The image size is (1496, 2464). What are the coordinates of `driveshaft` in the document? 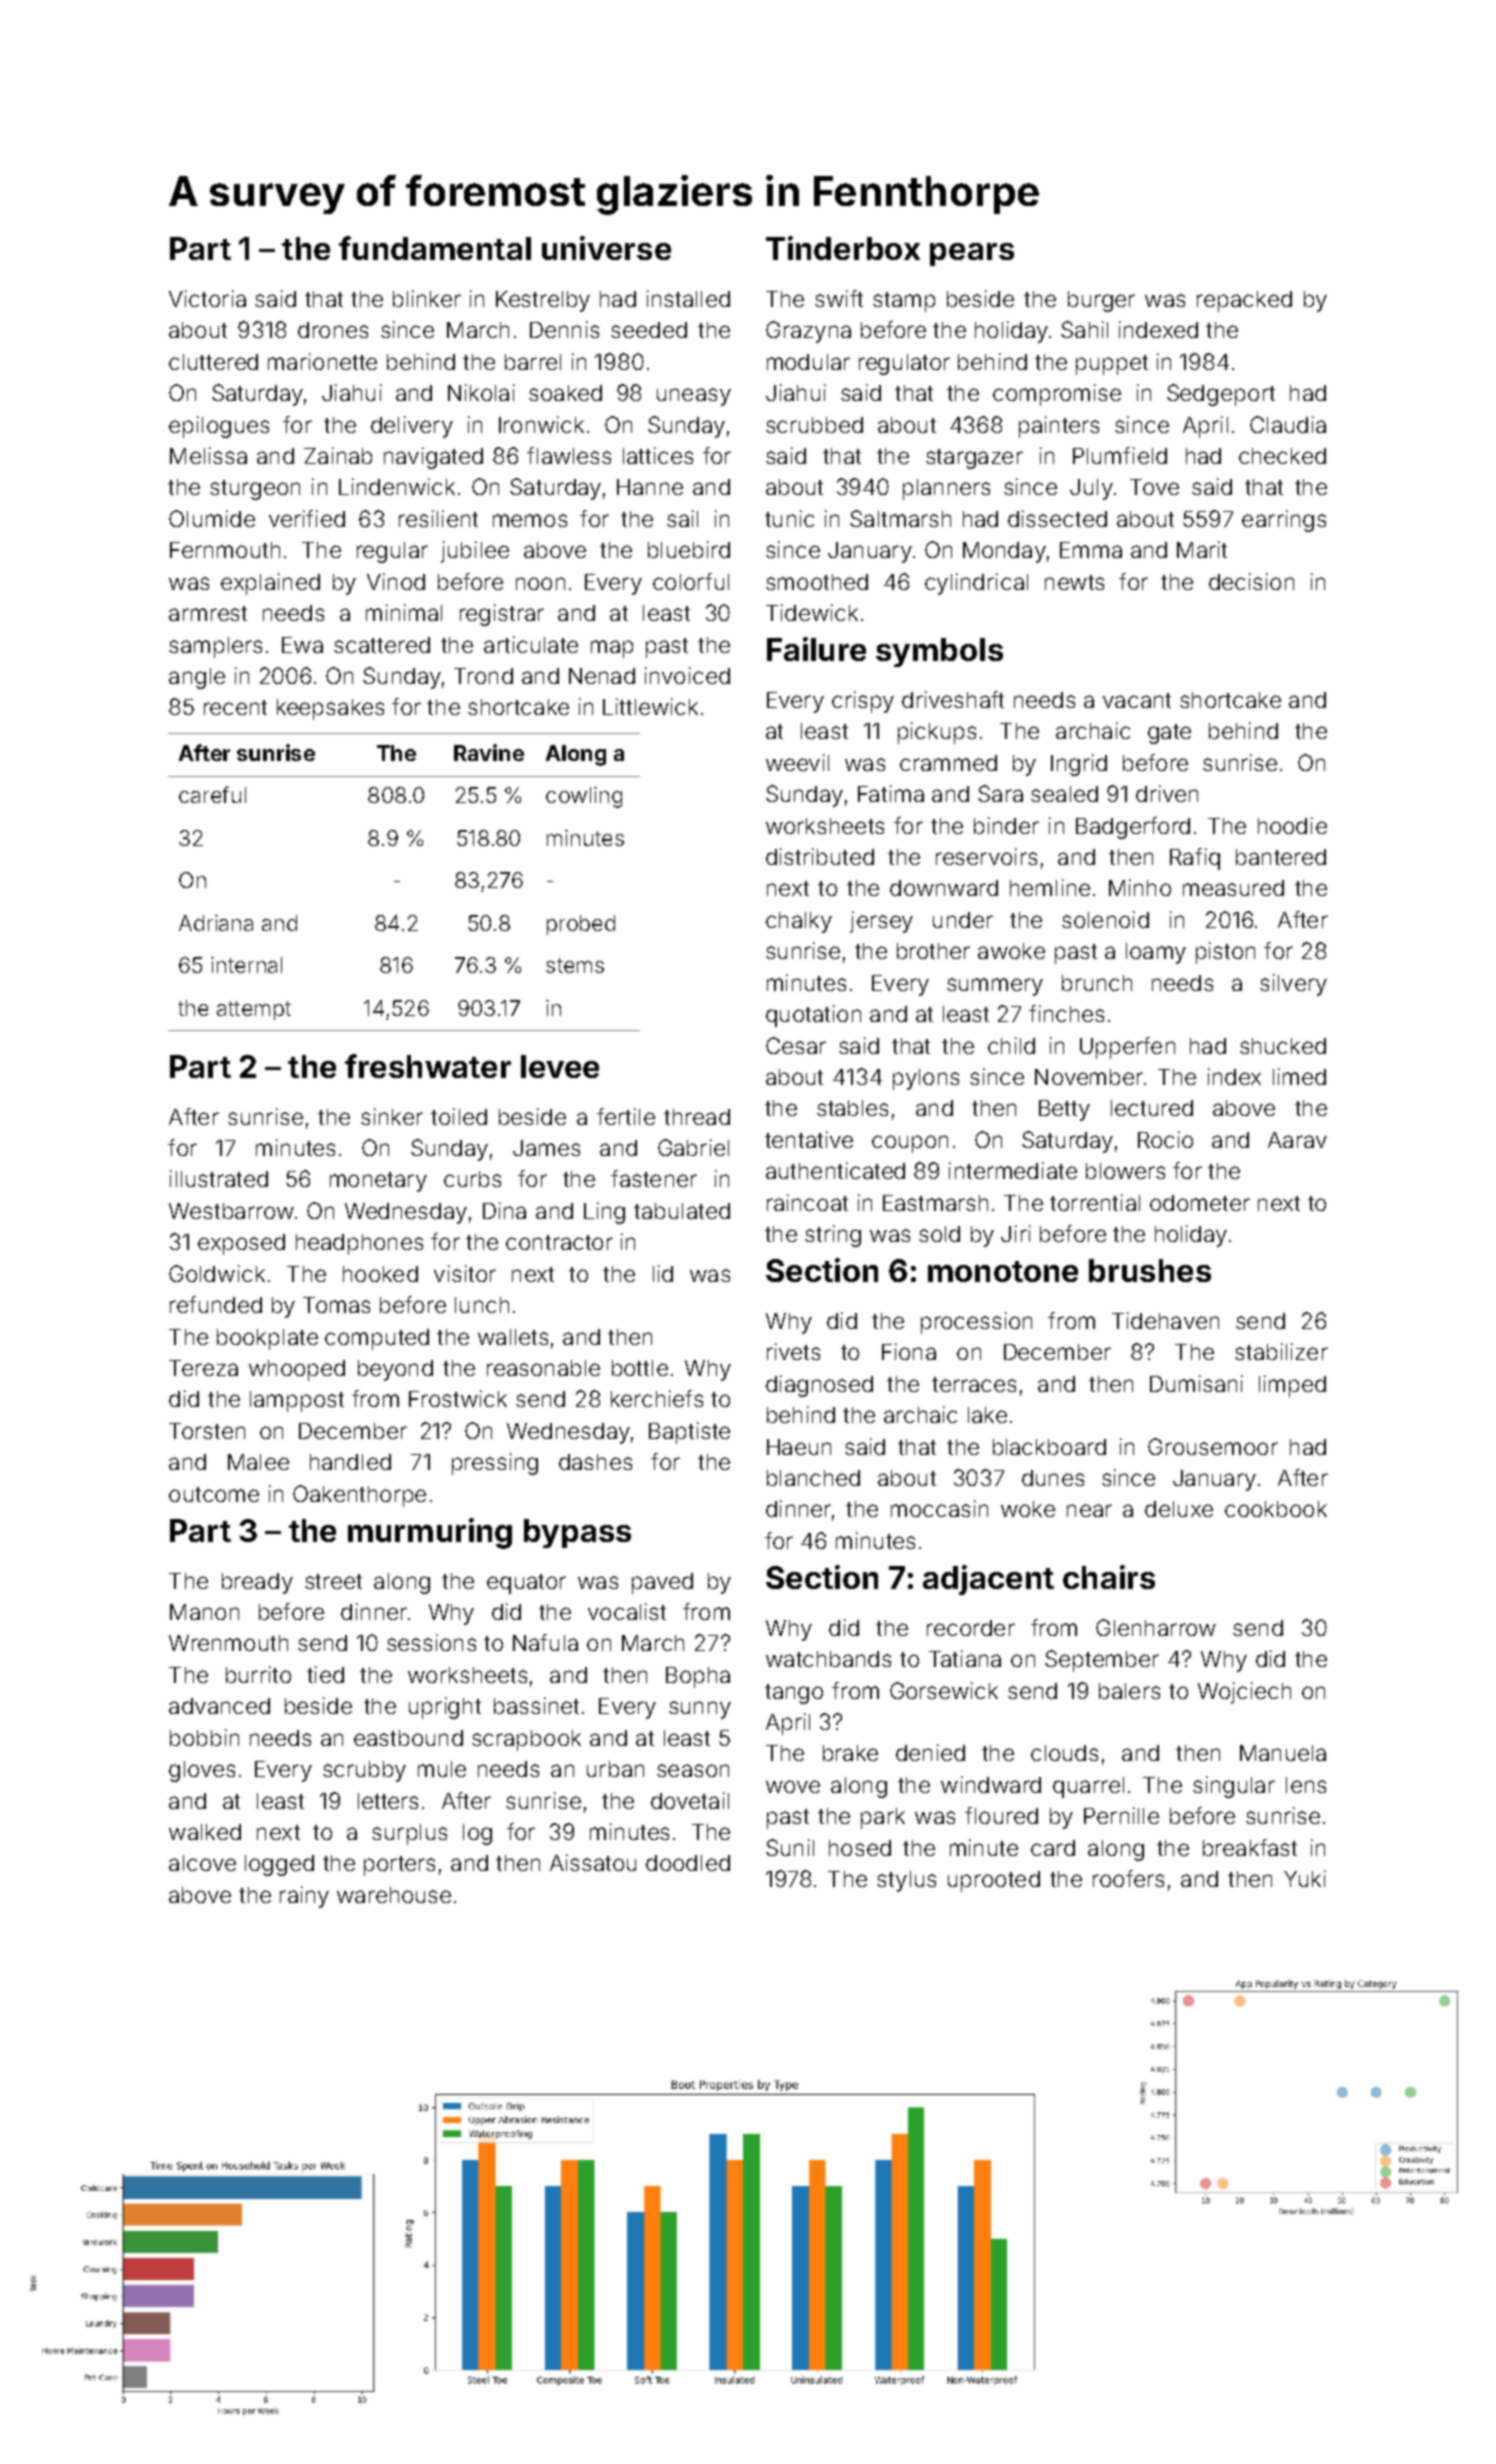 It's located at (953, 699).
